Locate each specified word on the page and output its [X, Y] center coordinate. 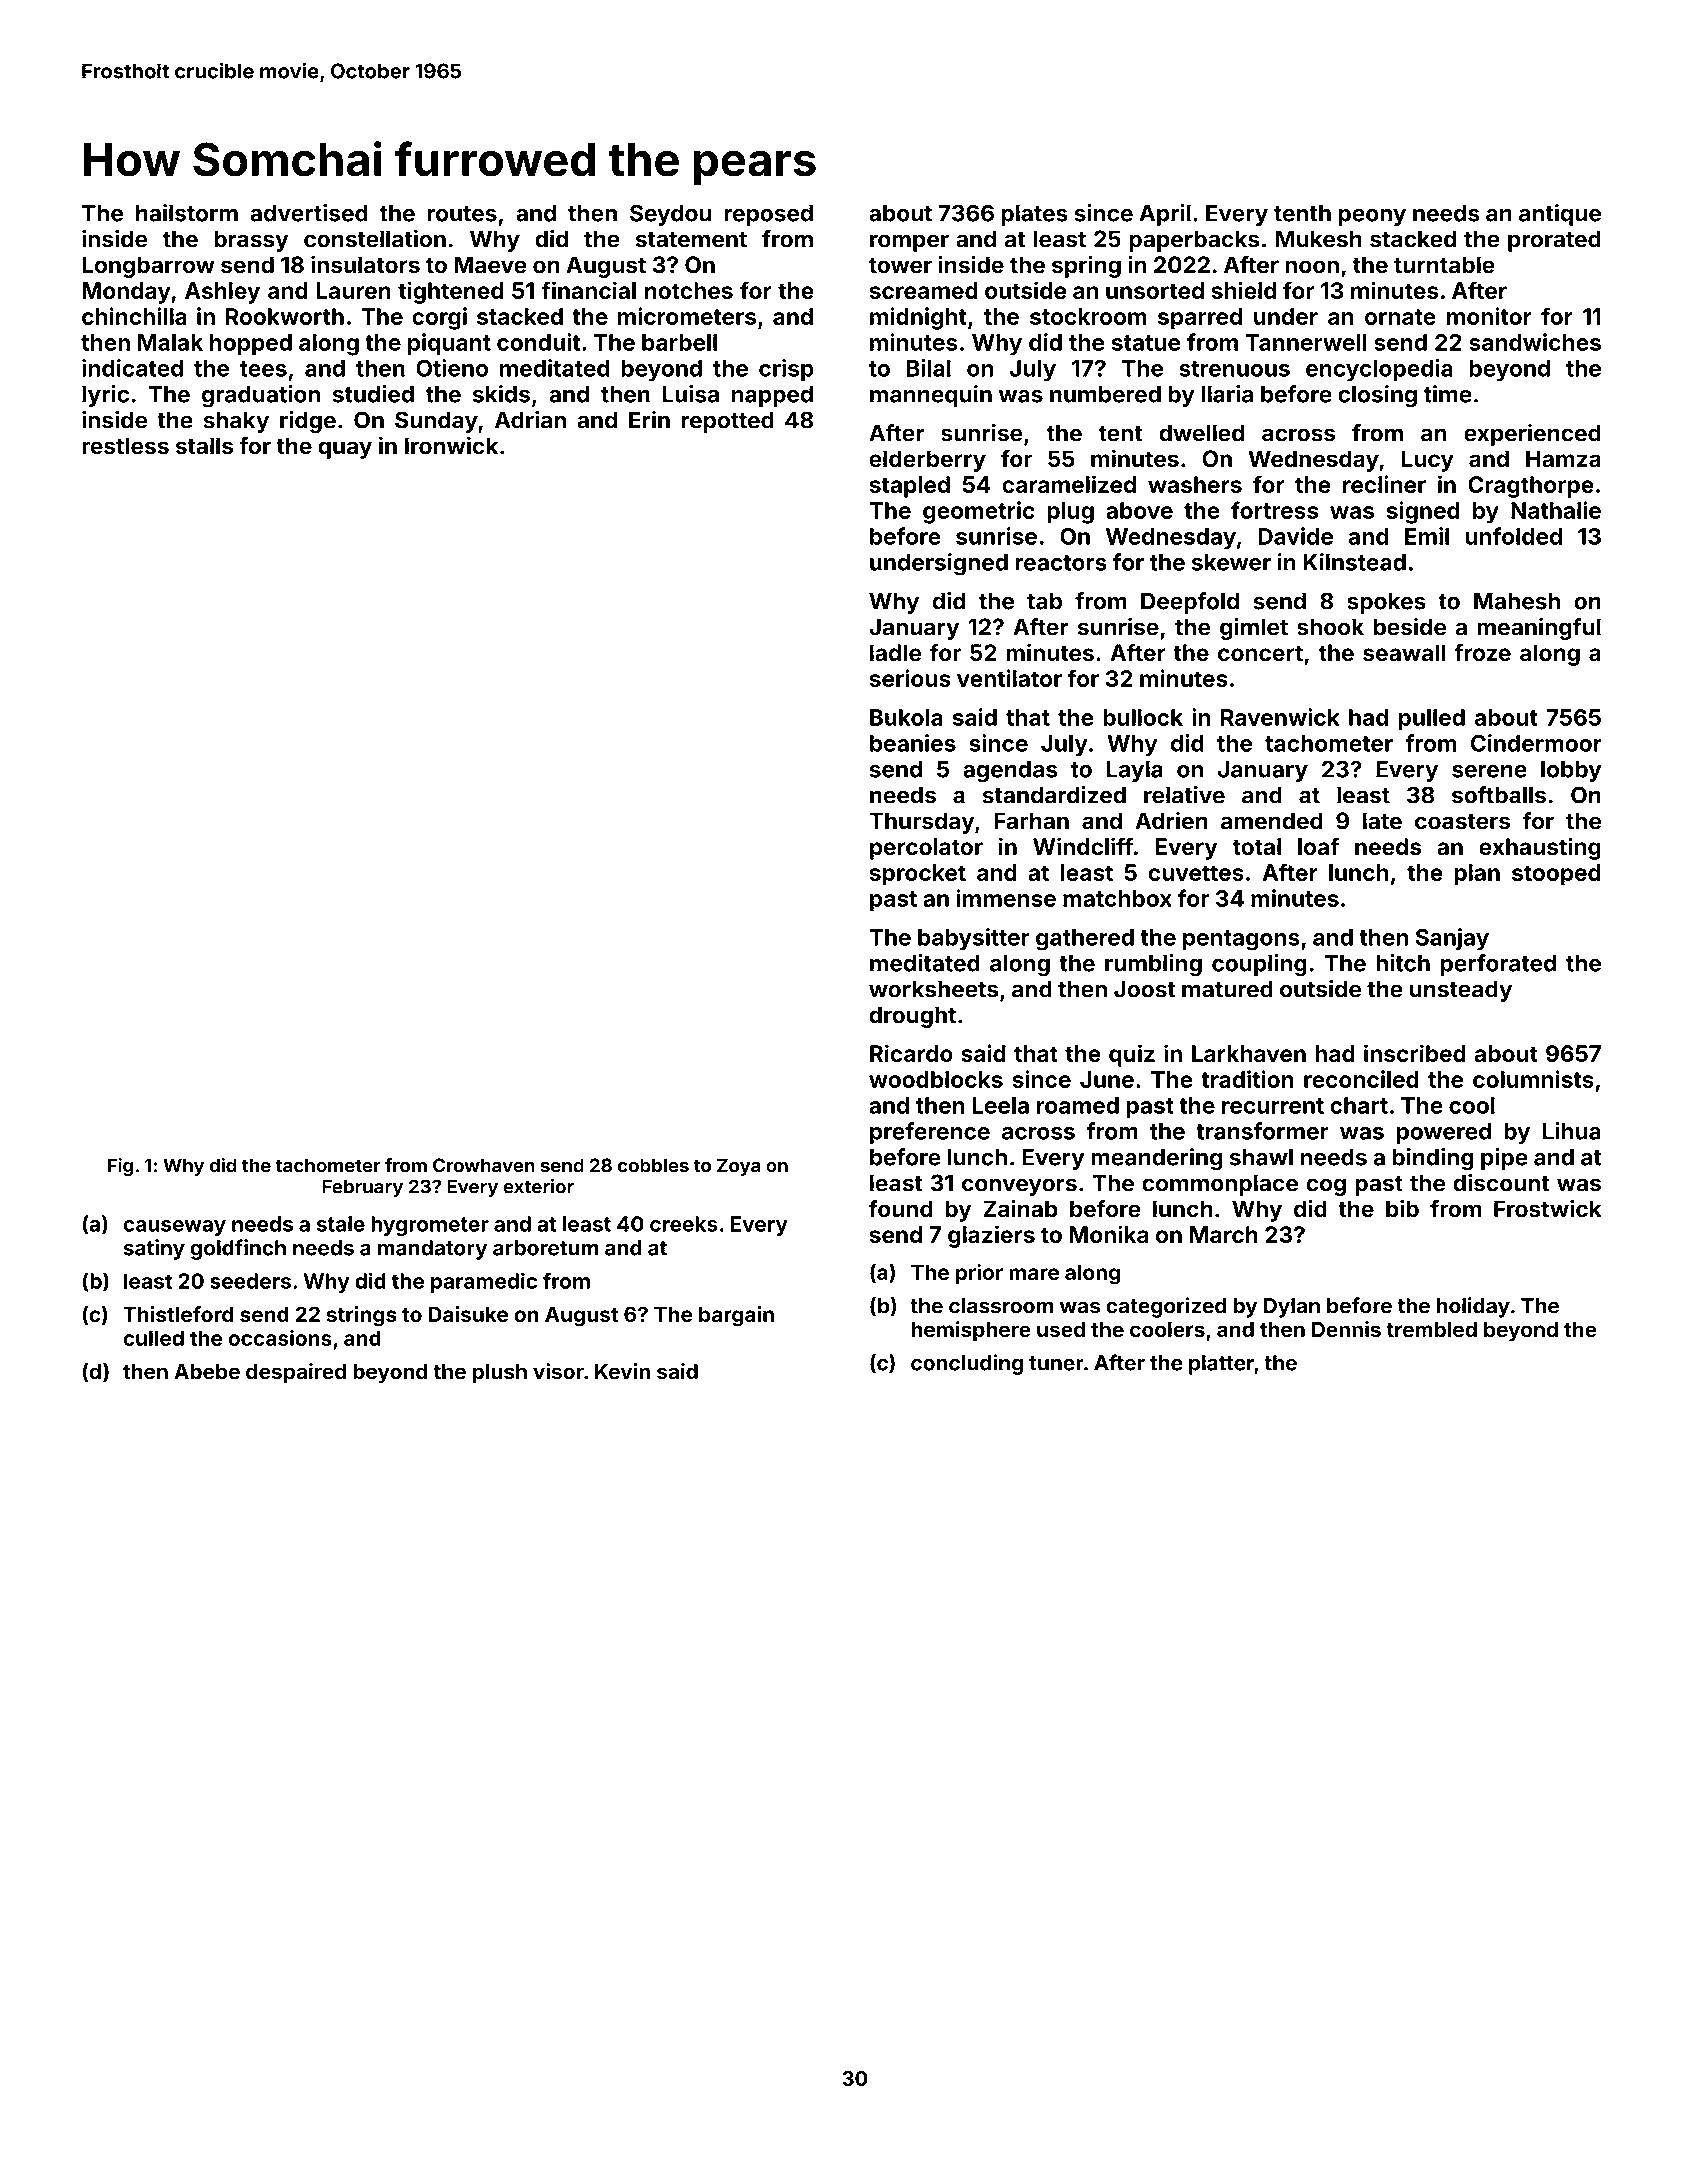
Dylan [1292, 1308]
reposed [768, 215]
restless [125, 446]
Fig [120, 1167]
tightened [451, 292]
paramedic [484, 1282]
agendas [1010, 772]
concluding [967, 1364]
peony [1372, 217]
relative [1184, 795]
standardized [1054, 795]
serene [1489, 771]
